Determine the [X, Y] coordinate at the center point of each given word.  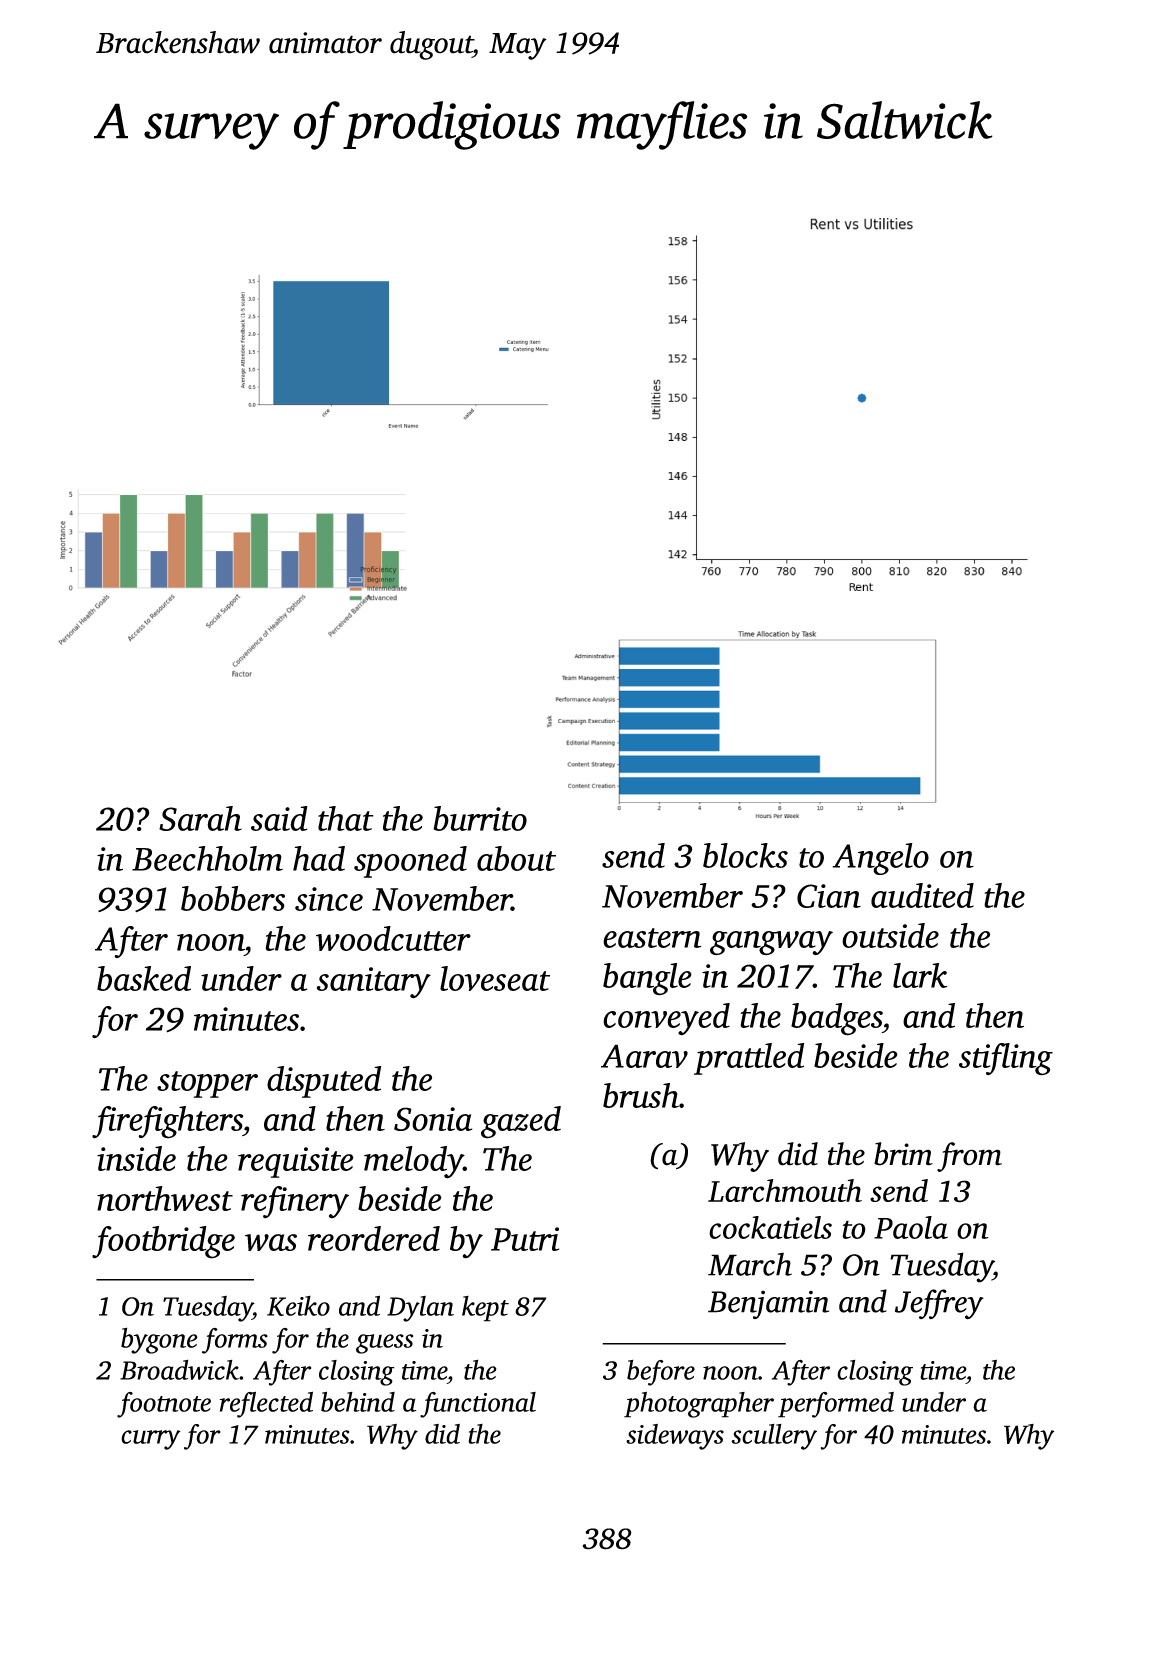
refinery [295, 1202]
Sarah [200, 818]
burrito [480, 818]
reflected [266, 1404]
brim [903, 1154]
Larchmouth [785, 1190]
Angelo [881, 859]
